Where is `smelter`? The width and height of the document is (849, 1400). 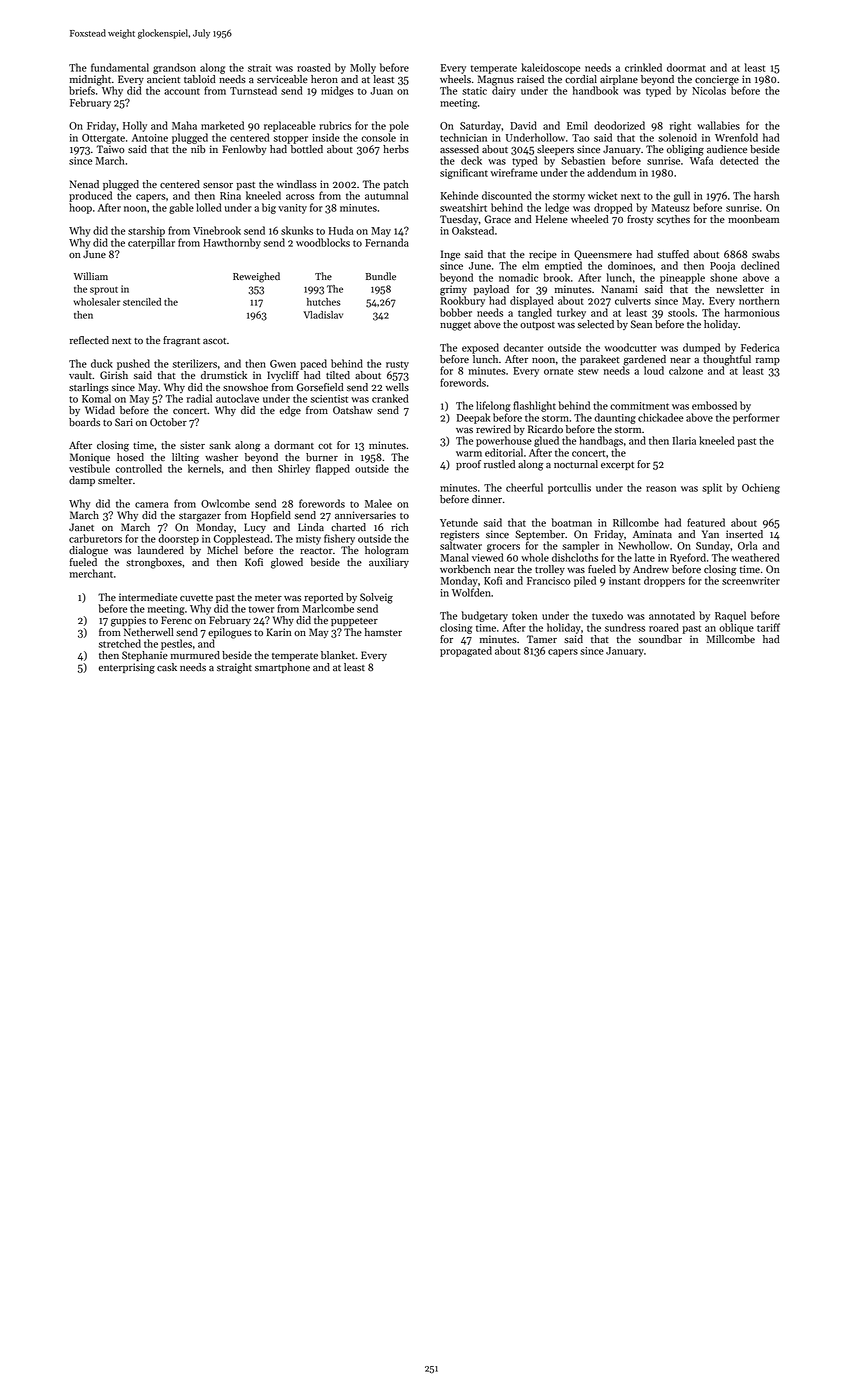 smelter is located at coordinates (115, 480).
